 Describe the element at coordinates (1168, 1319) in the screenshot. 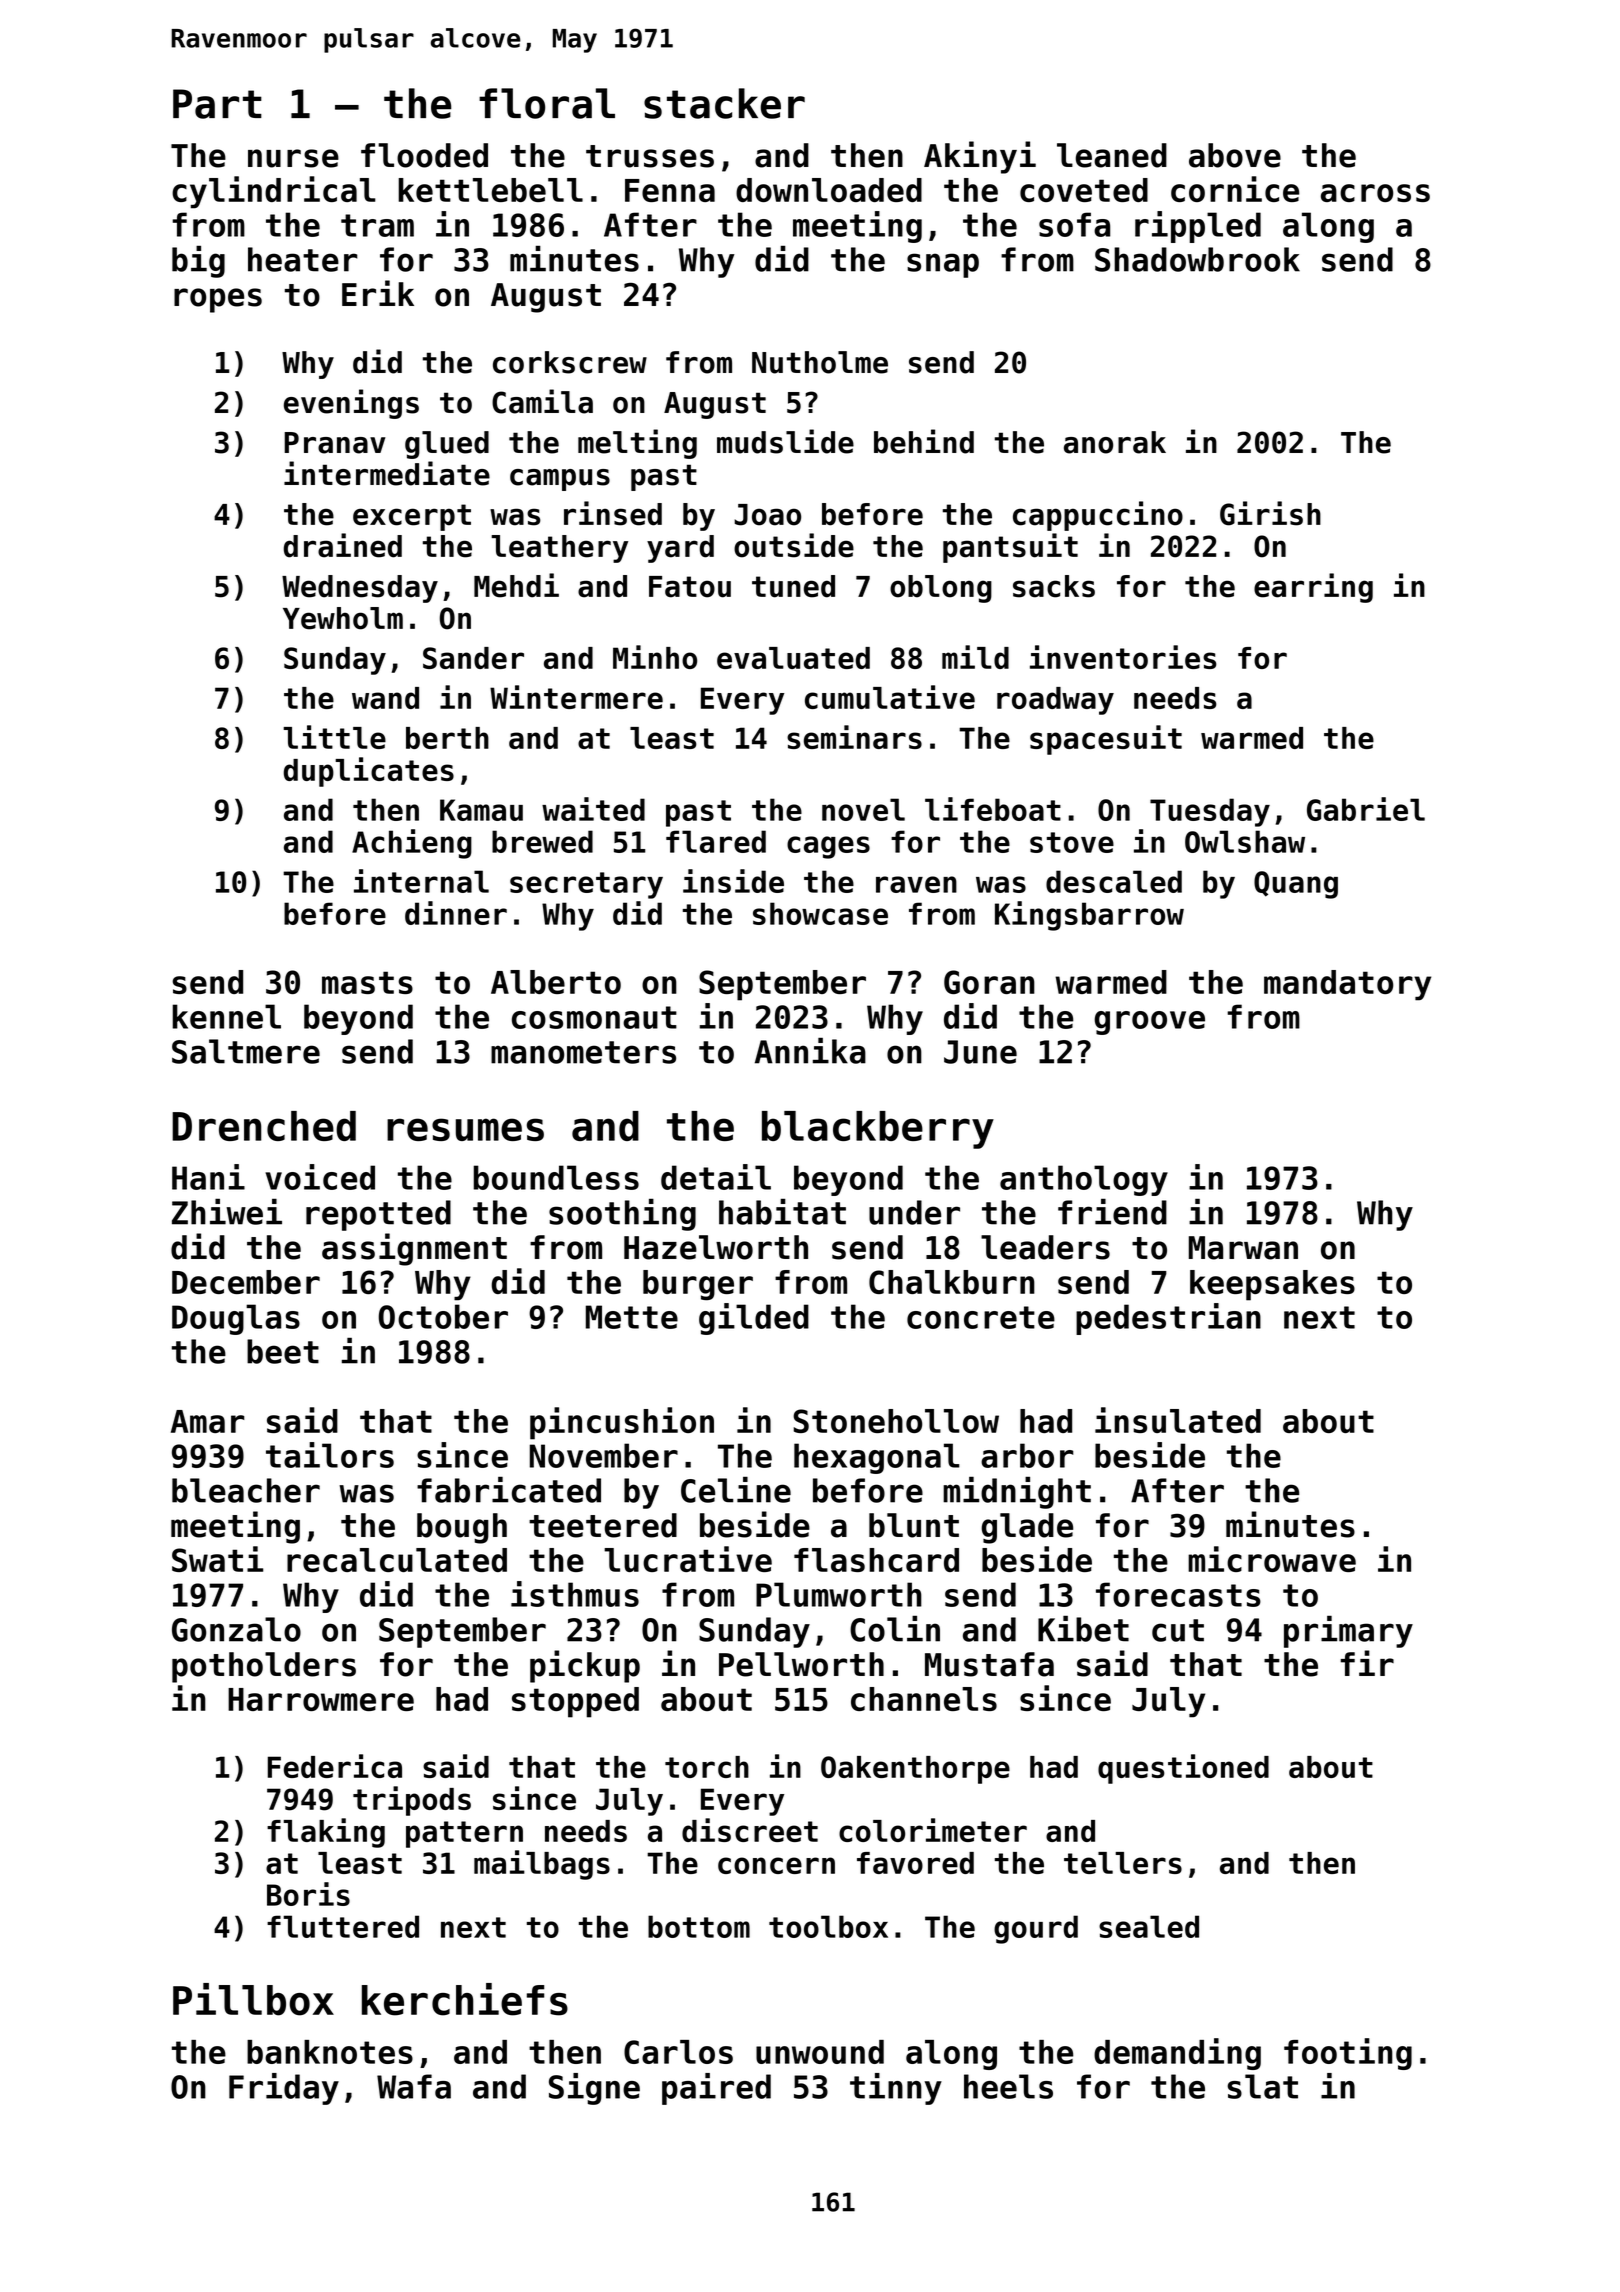

I see `pedestrian` at that location.
